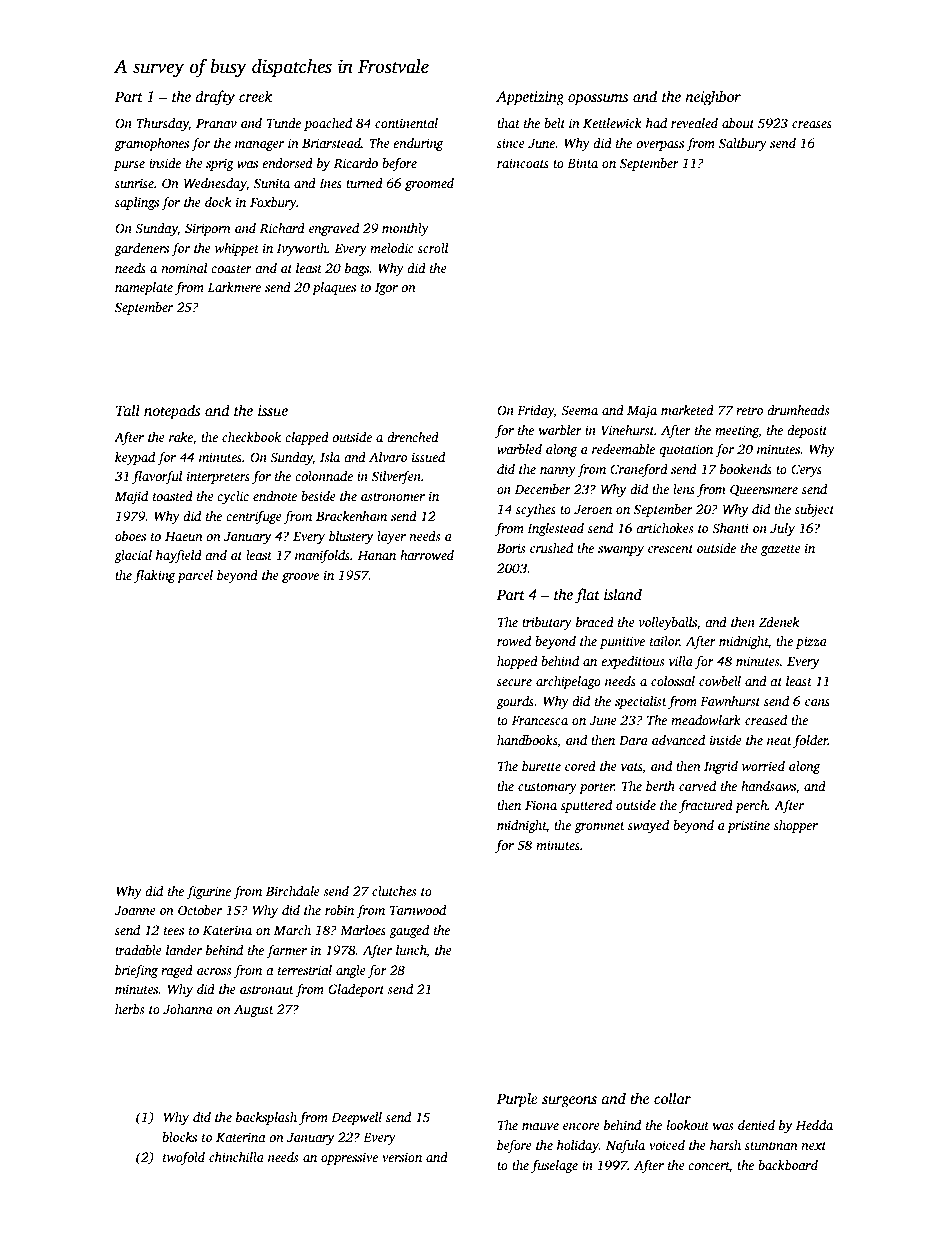 This screenshot has height=1233, width=952. I want to click on flaking, so click(154, 576).
